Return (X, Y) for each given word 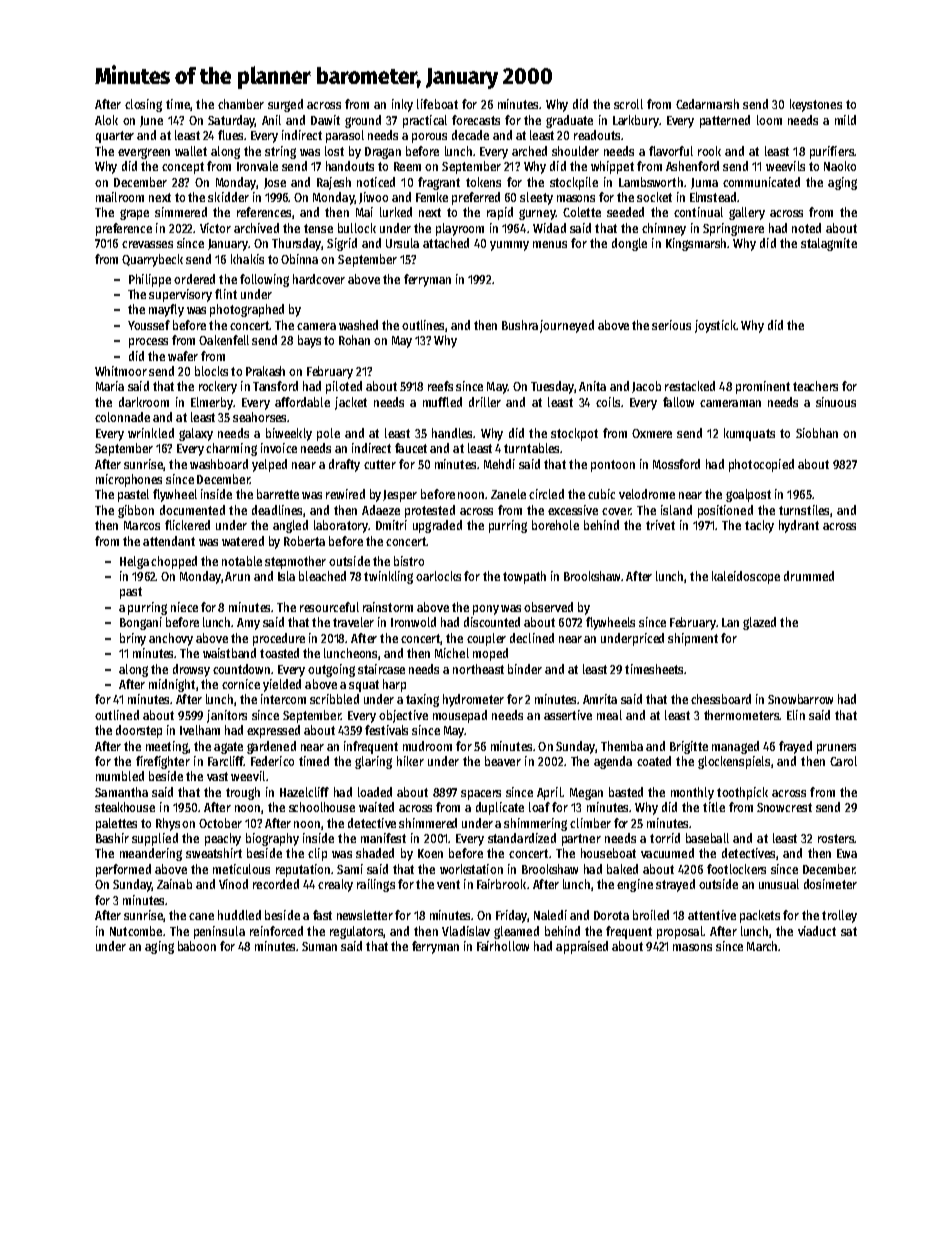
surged (285, 105)
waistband (229, 653)
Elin (796, 715)
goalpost (748, 495)
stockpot (574, 434)
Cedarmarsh (707, 104)
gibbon (136, 511)
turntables (531, 448)
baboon (197, 946)
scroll (628, 104)
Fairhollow (503, 946)
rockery (218, 387)
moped (490, 654)
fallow (678, 402)
